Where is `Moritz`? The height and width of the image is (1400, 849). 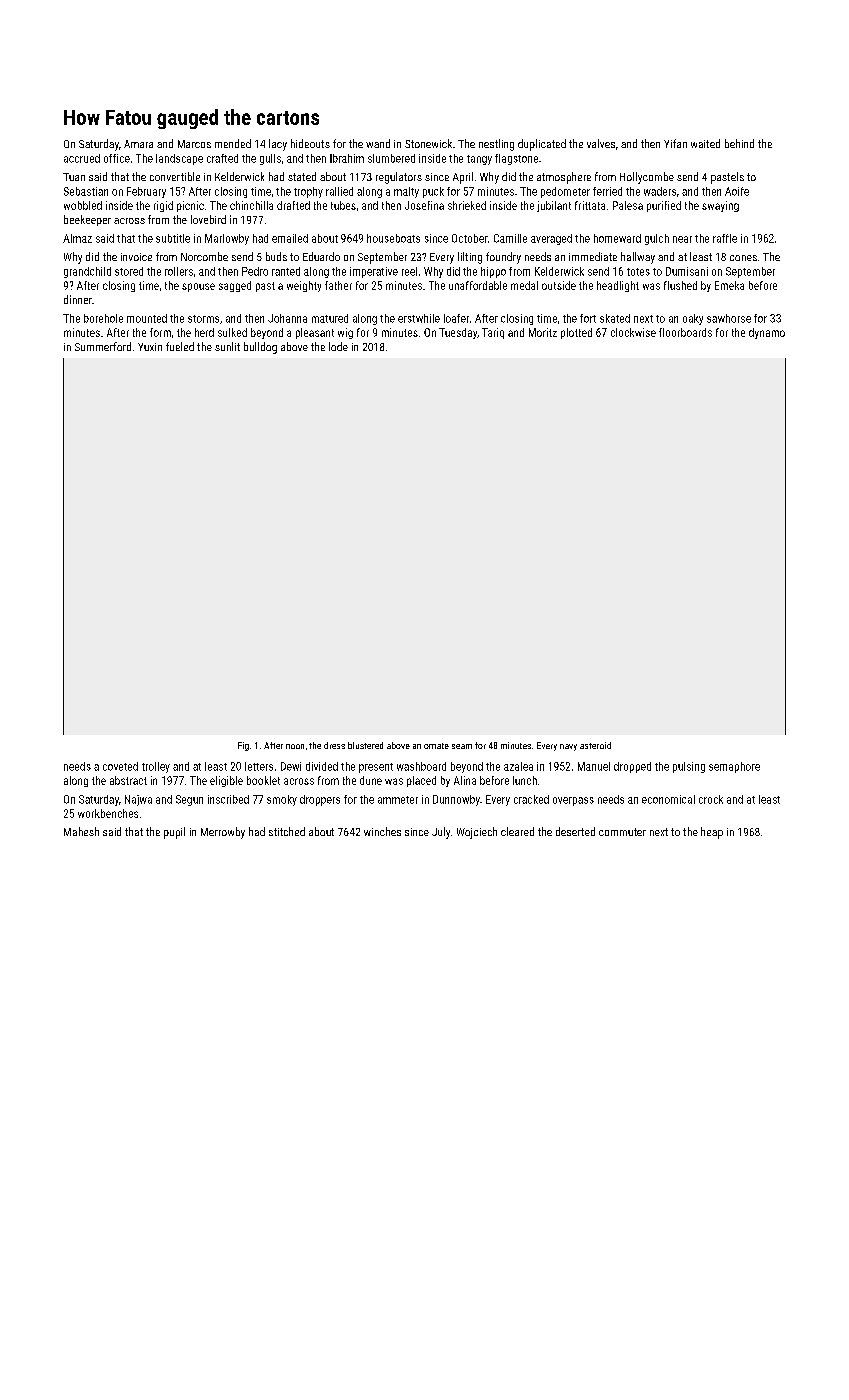
Moritz is located at coordinates (543, 332).
